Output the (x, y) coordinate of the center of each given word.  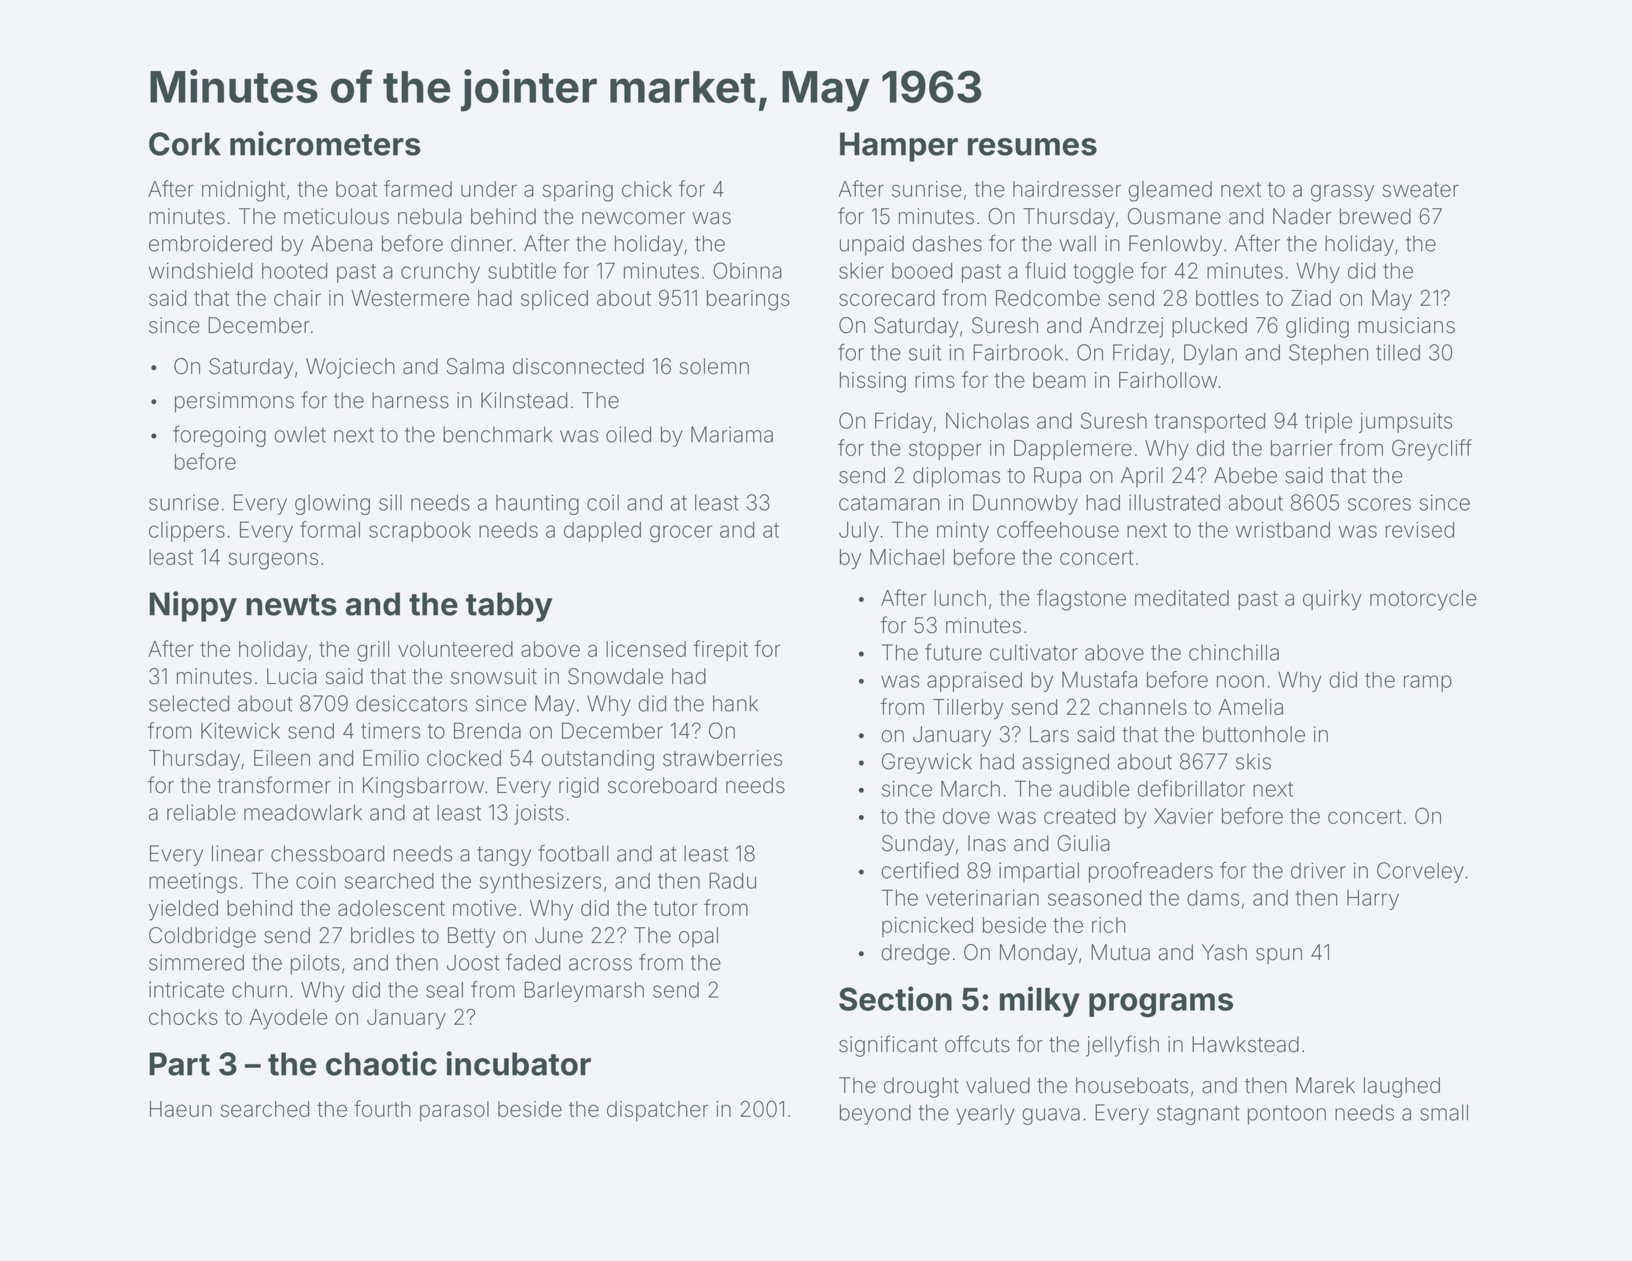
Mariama (732, 434)
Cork (185, 144)
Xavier (1184, 816)
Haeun (181, 1109)
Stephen (1328, 354)
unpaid (872, 245)
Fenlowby (1175, 245)
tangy (504, 856)
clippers (187, 532)
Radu (732, 880)
